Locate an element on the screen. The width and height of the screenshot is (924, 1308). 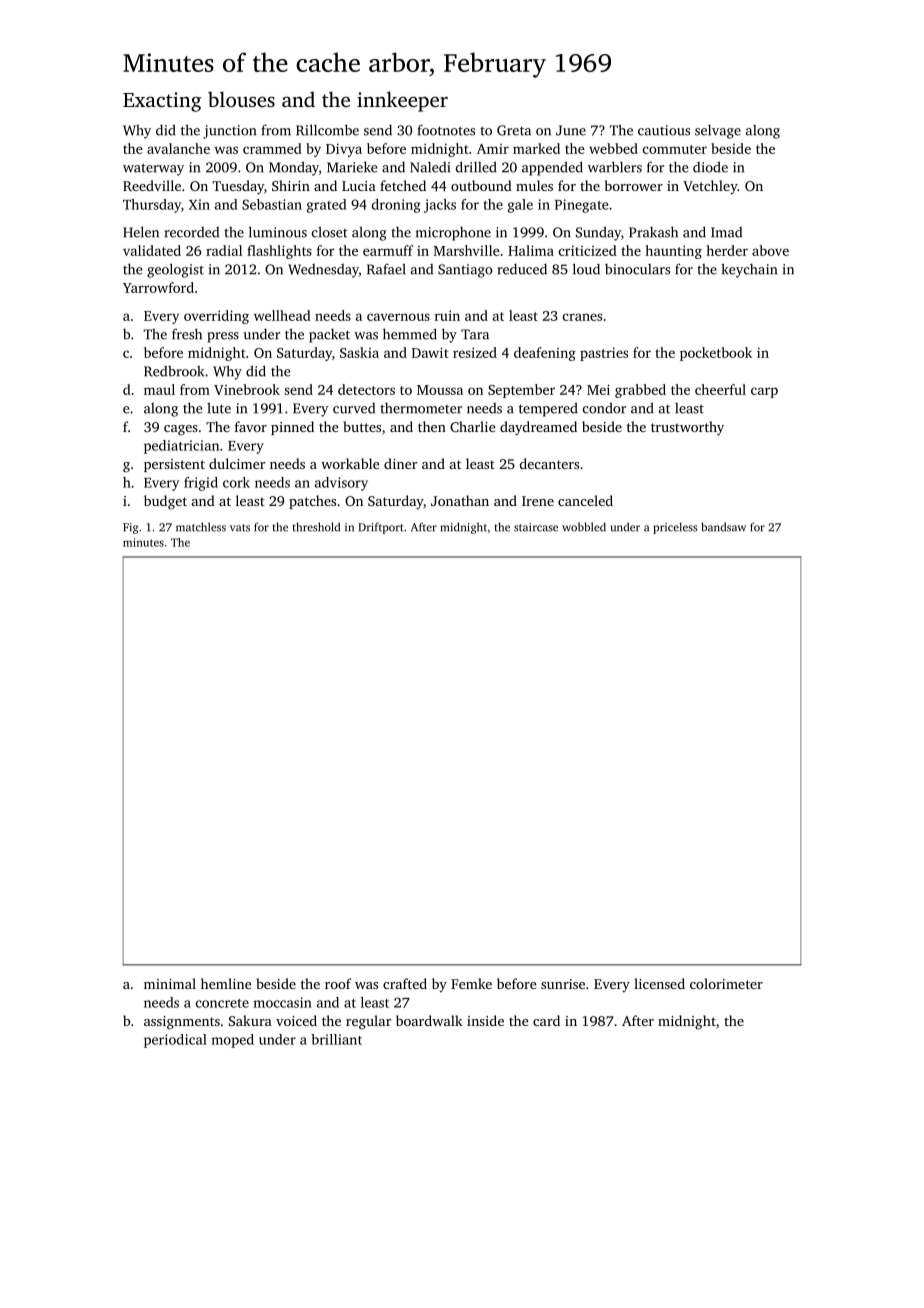
trustworthy is located at coordinates (687, 428).
